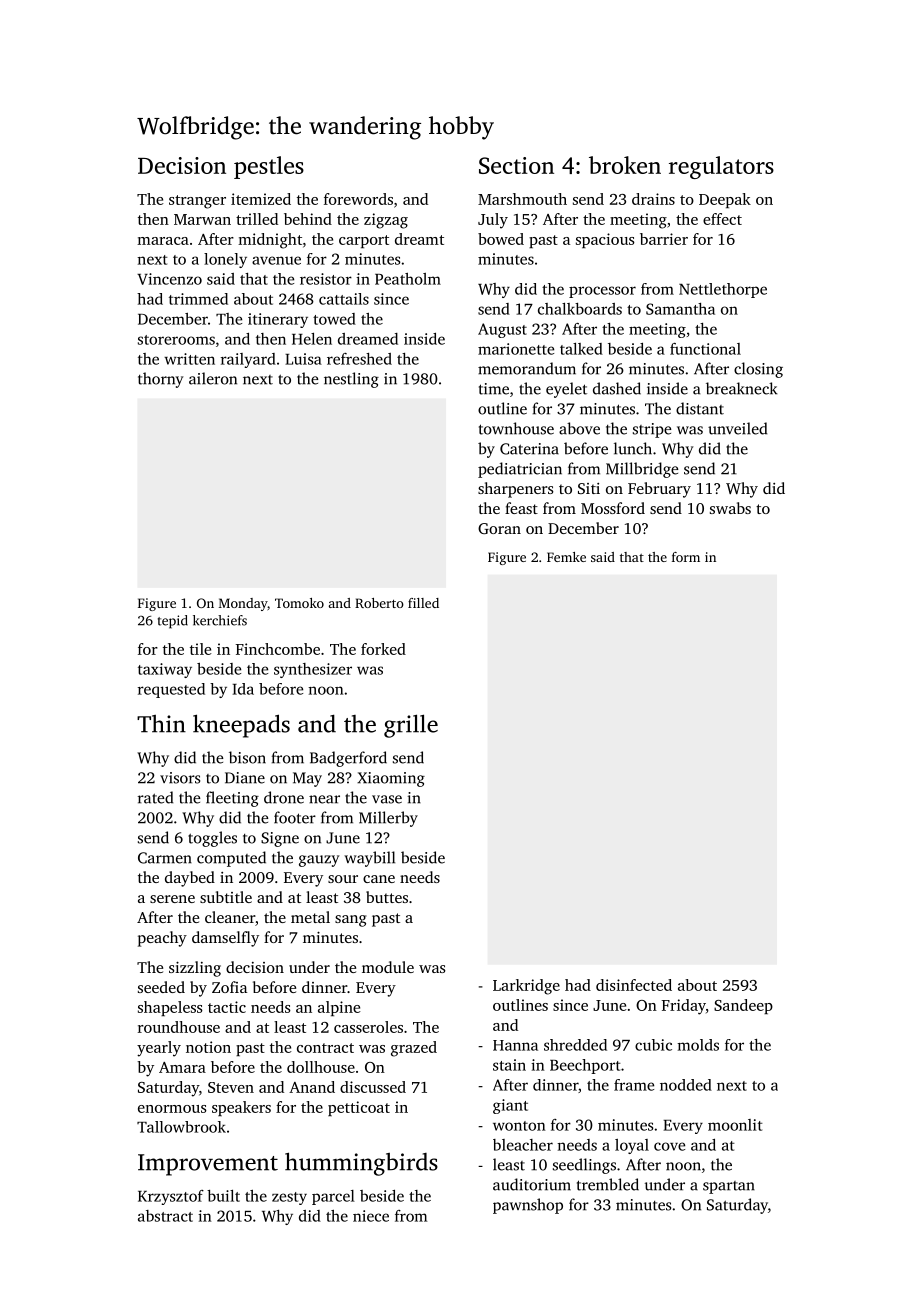  What do you see at coordinates (313, 670) in the screenshot?
I see `synthesizer` at bounding box center [313, 670].
